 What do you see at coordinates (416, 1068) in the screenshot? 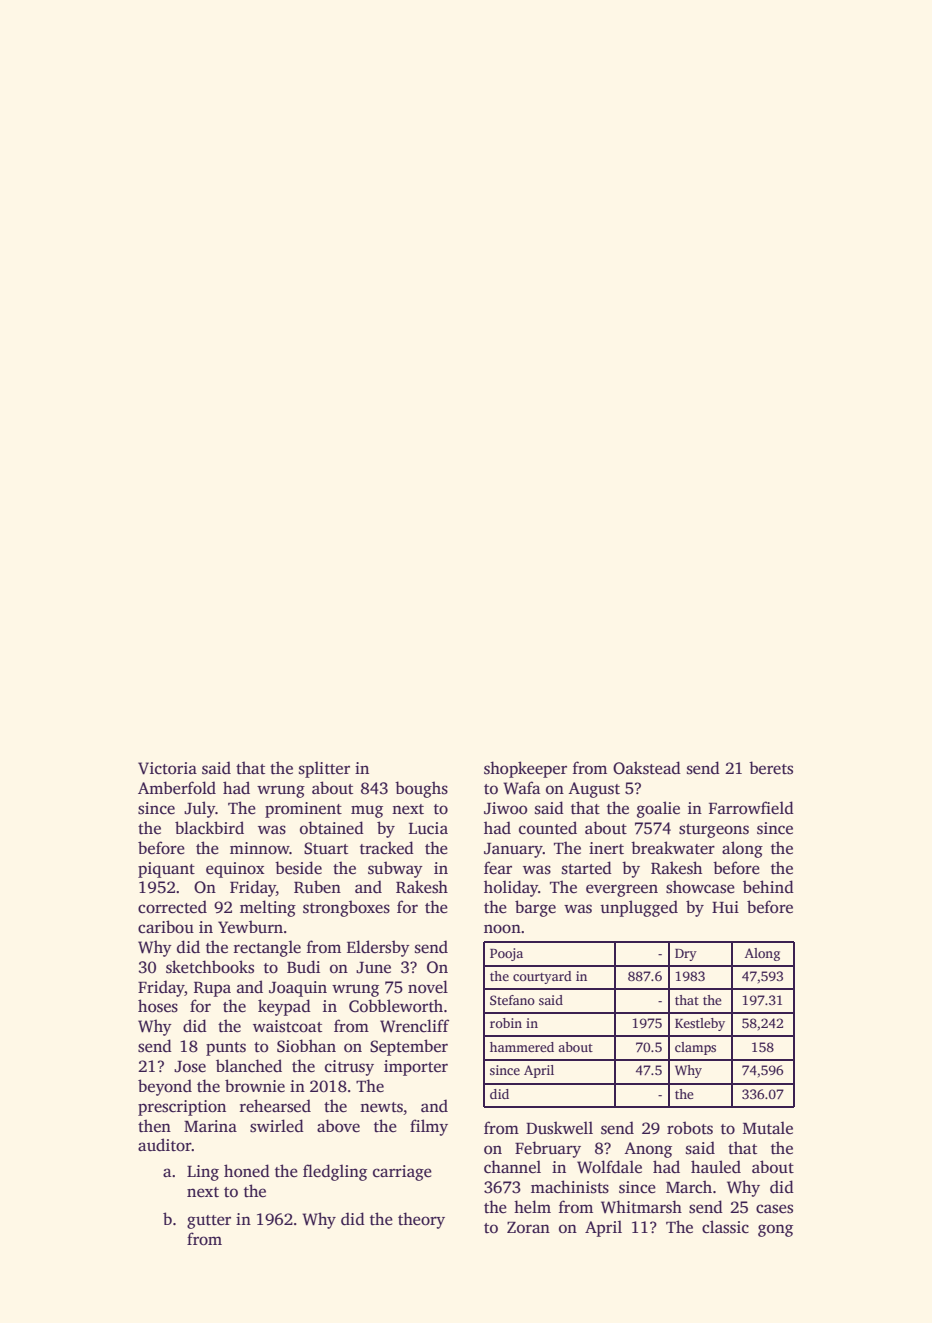
I see `importer` at bounding box center [416, 1068].
